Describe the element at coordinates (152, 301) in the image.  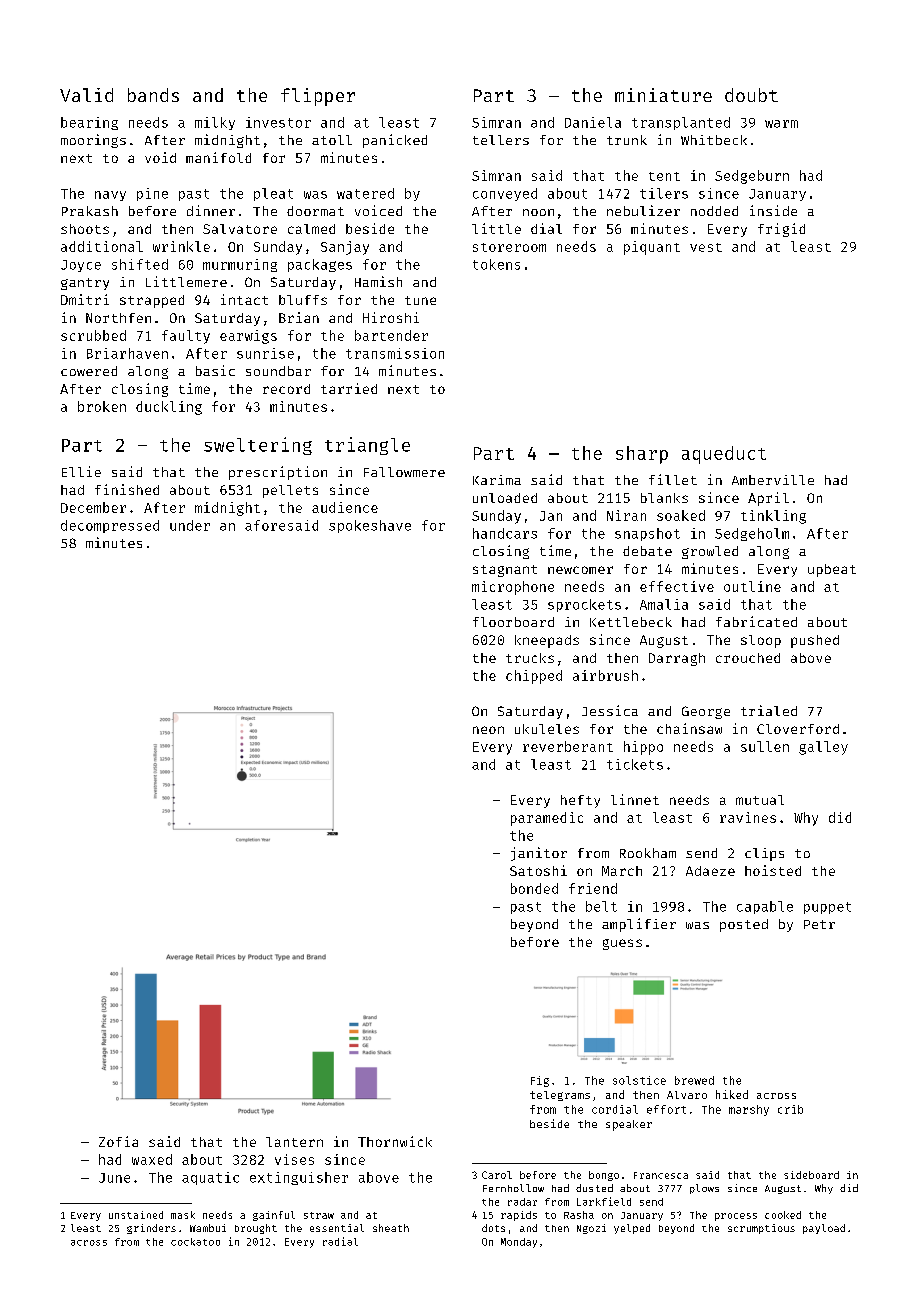
I see `strapped` at that location.
